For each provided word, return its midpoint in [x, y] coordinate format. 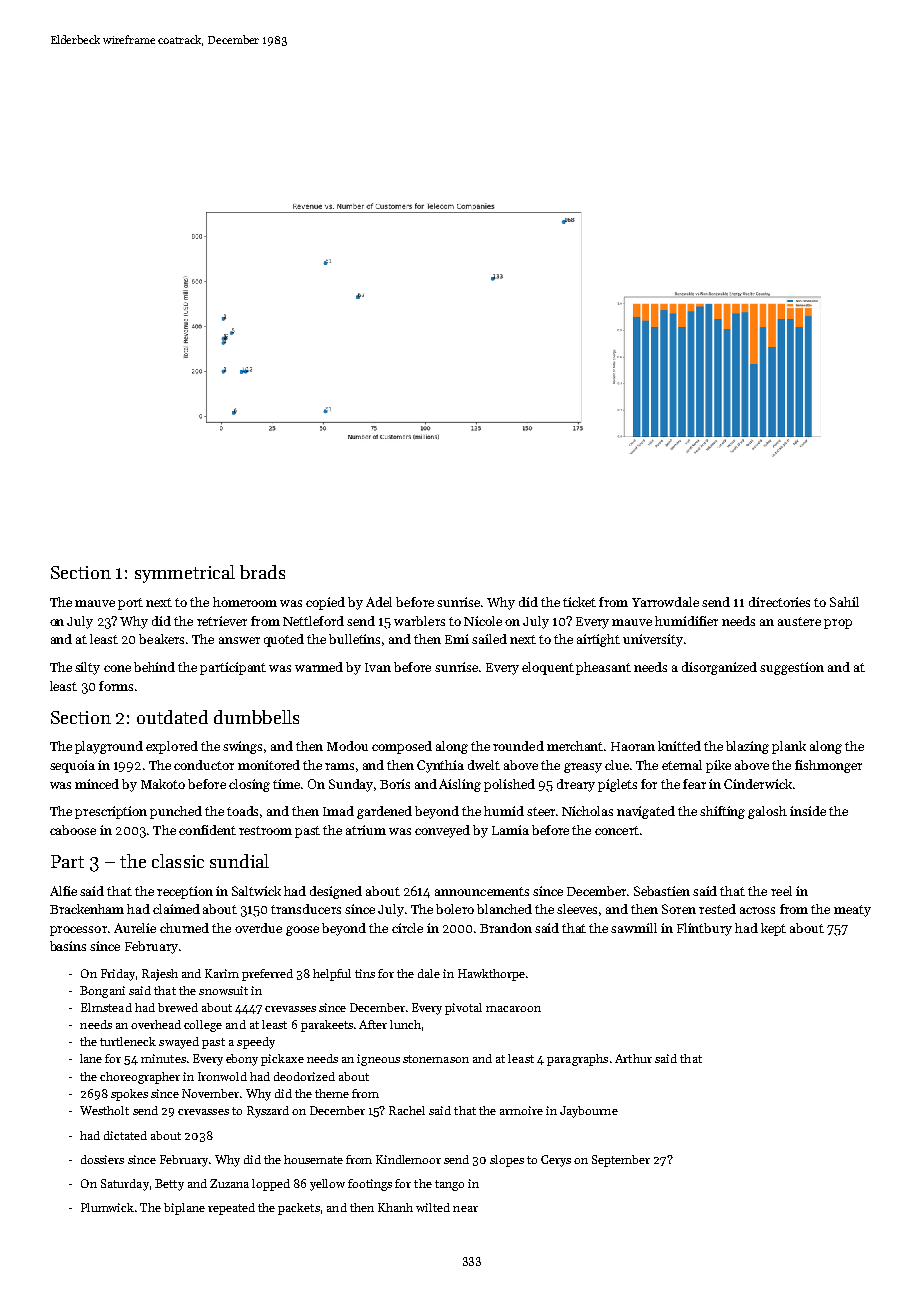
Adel [379, 602]
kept [773, 929]
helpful [332, 975]
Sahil [844, 602]
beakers [161, 639]
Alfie [63, 891]
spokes [129, 1095]
